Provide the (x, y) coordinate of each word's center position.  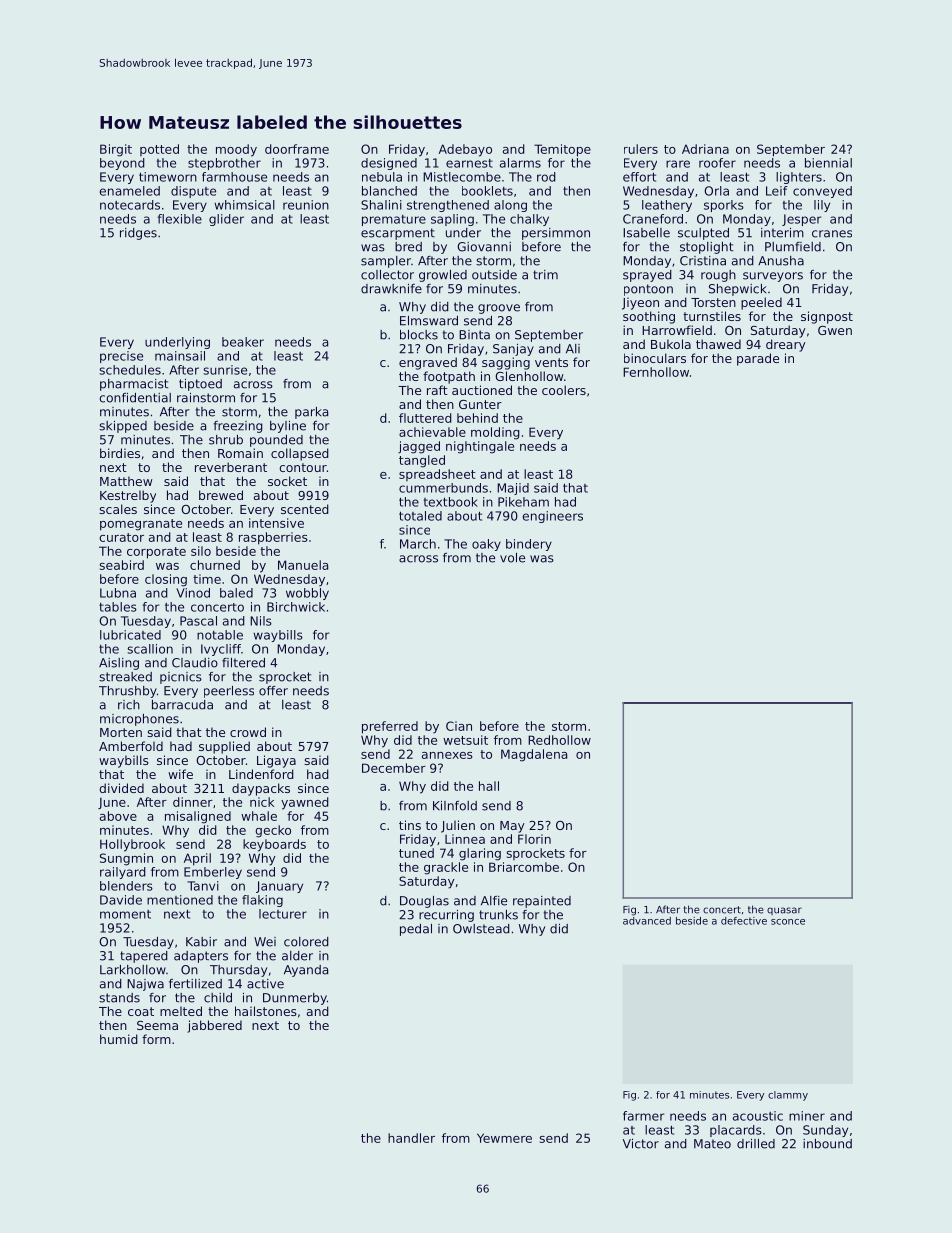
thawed (718, 344)
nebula (382, 177)
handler (411, 1138)
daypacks (261, 789)
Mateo (712, 1144)
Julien (458, 826)
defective (744, 921)
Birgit (116, 150)
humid (119, 1039)
